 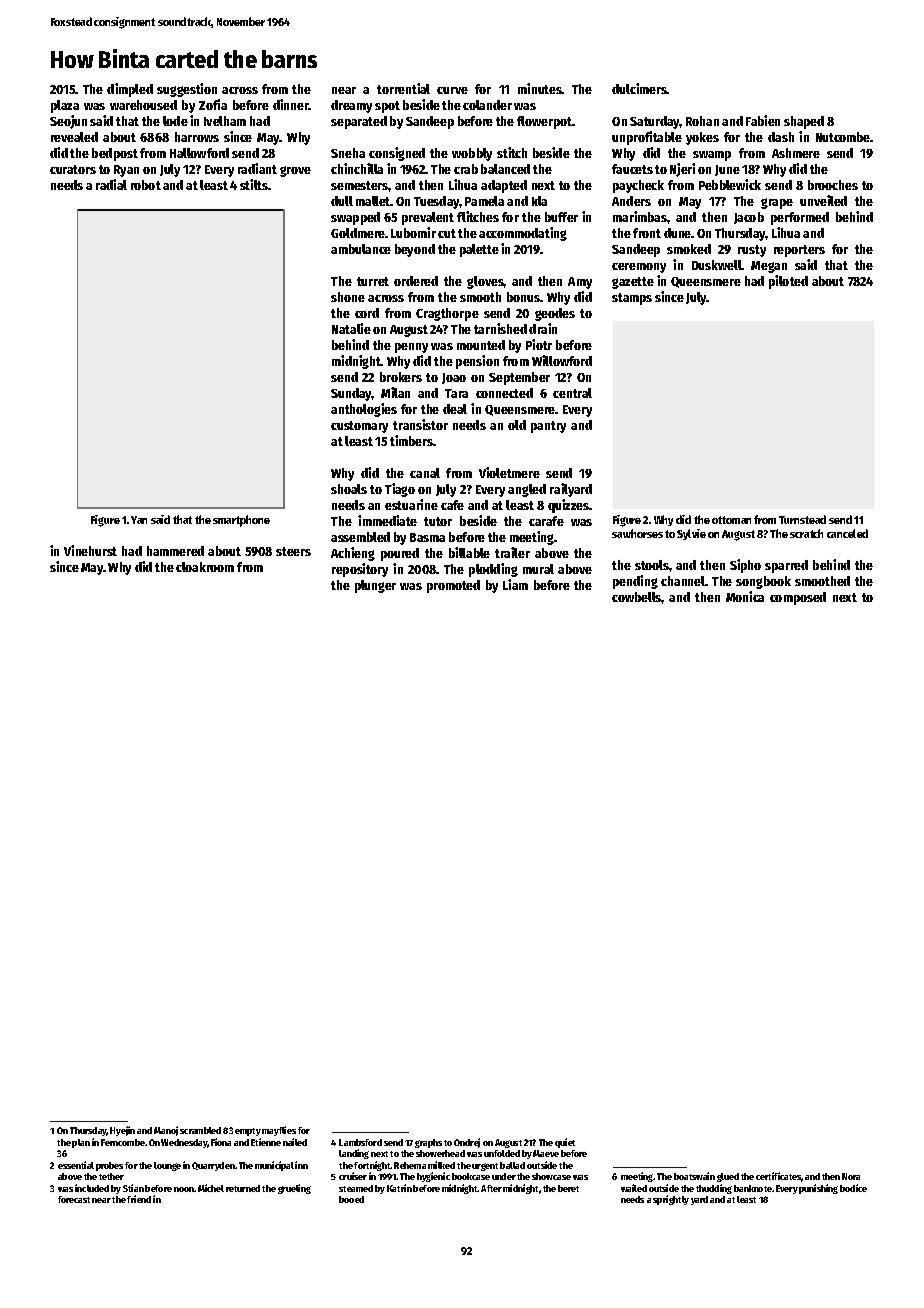 I want to click on mayflies, so click(x=279, y=1131).
